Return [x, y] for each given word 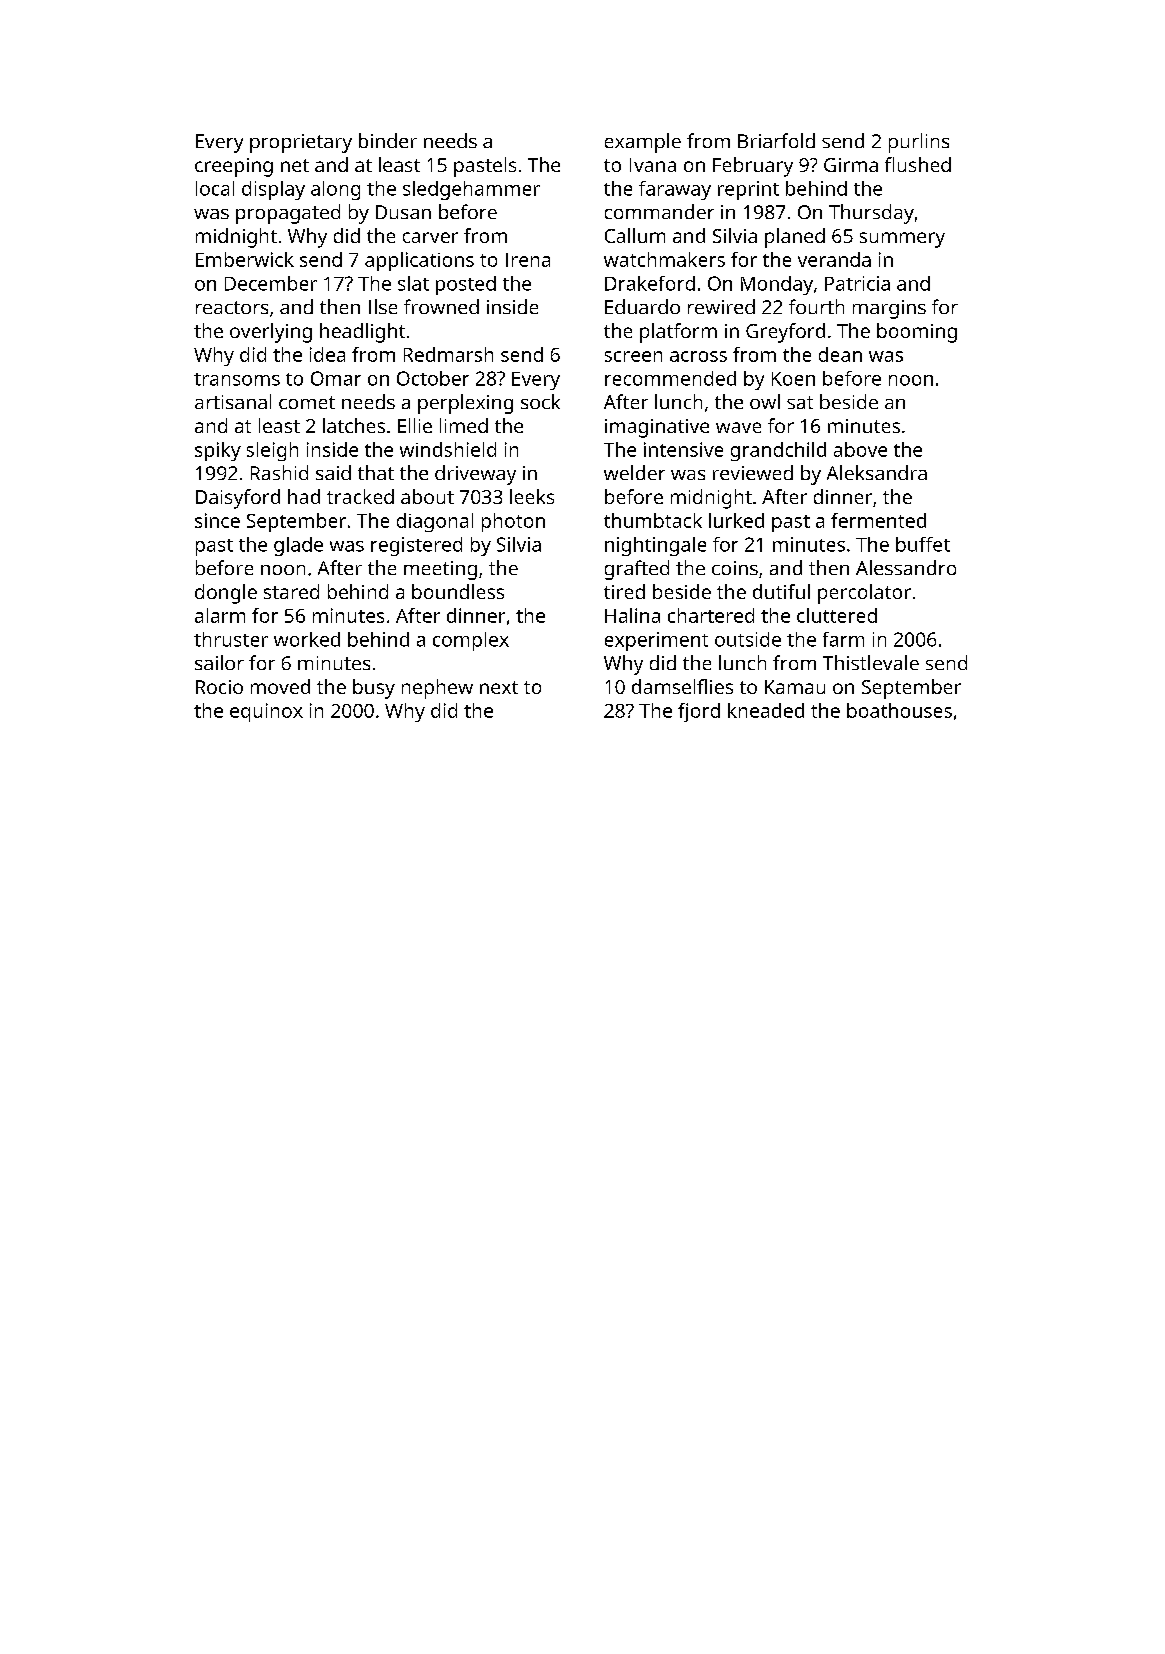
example [643, 143]
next [499, 687]
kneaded [766, 710]
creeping [234, 167]
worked [307, 639]
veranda [834, 259]
